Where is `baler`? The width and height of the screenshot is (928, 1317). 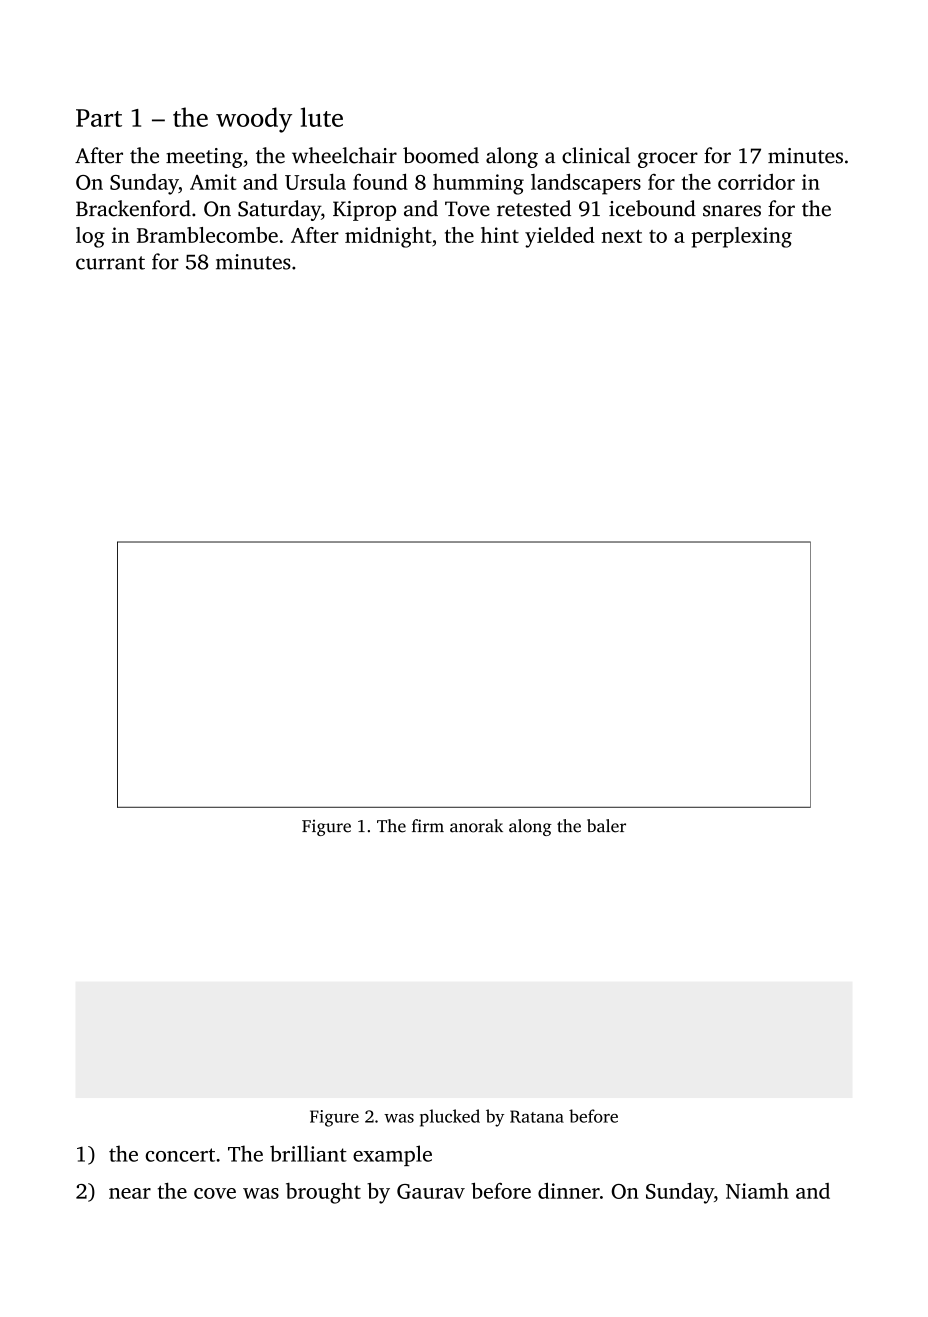 baler is located at coordinates (606, 826).
